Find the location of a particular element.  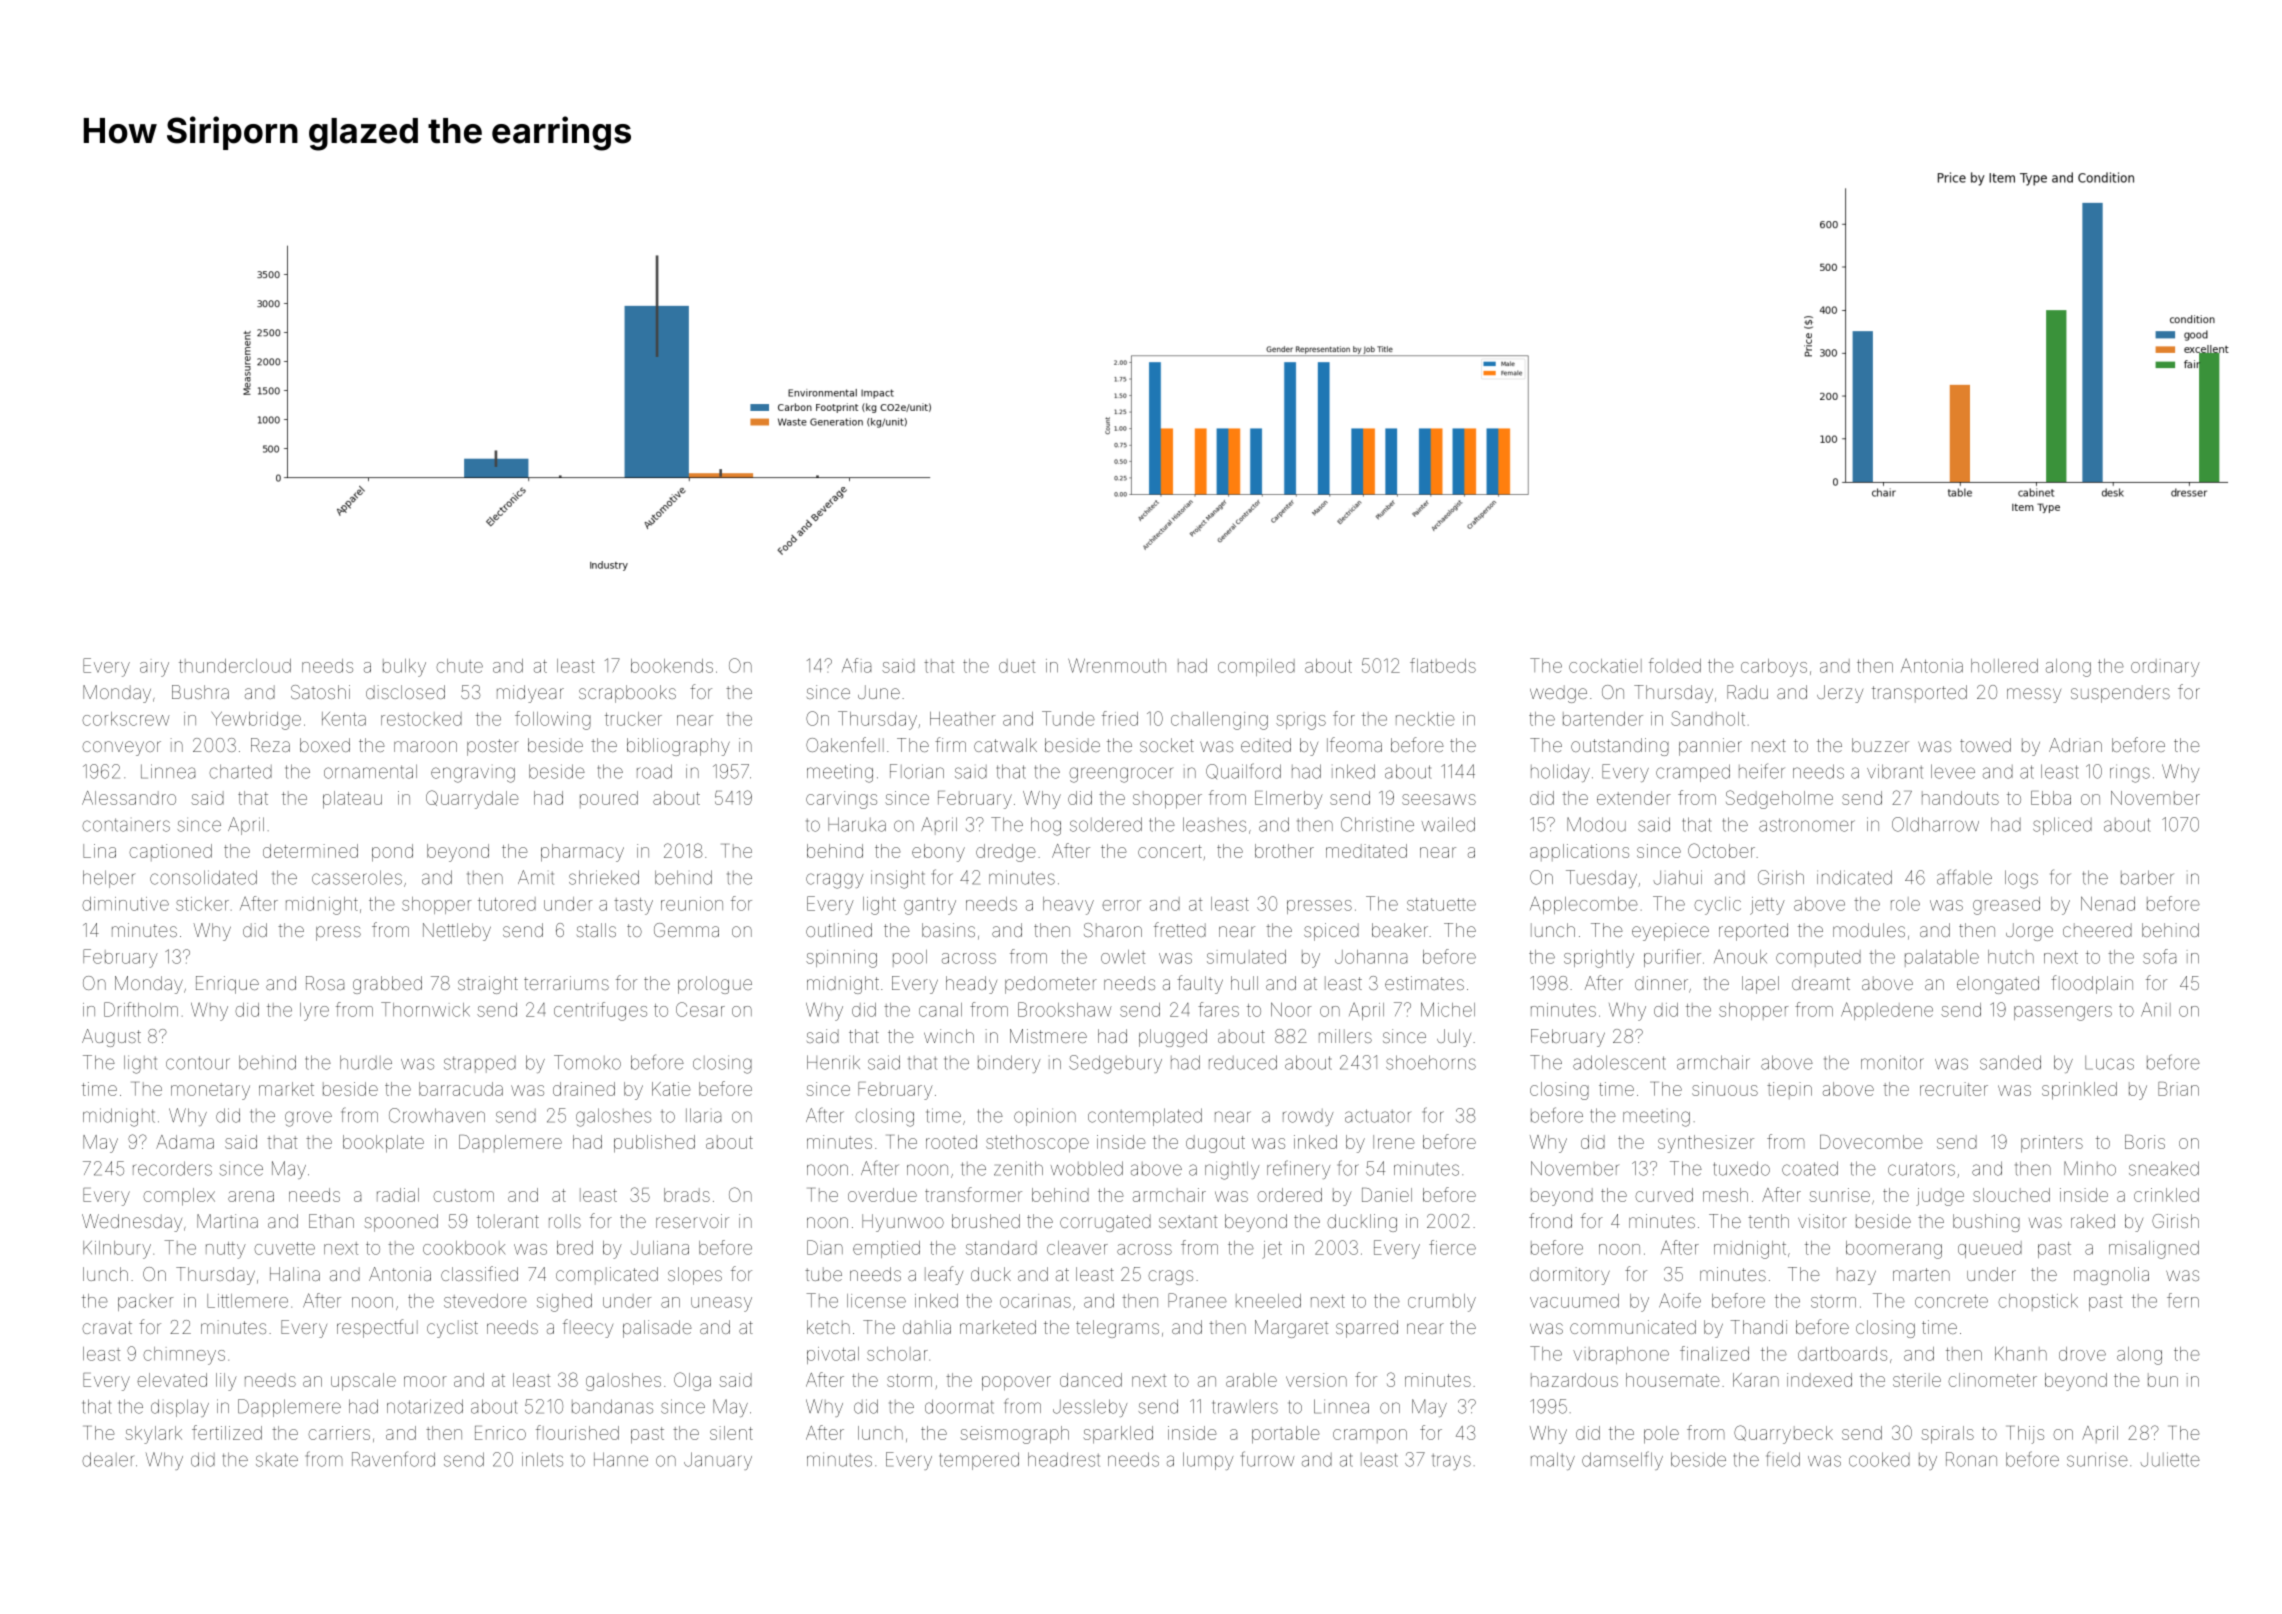

astronomer is located at coordinates (1807, 825).
